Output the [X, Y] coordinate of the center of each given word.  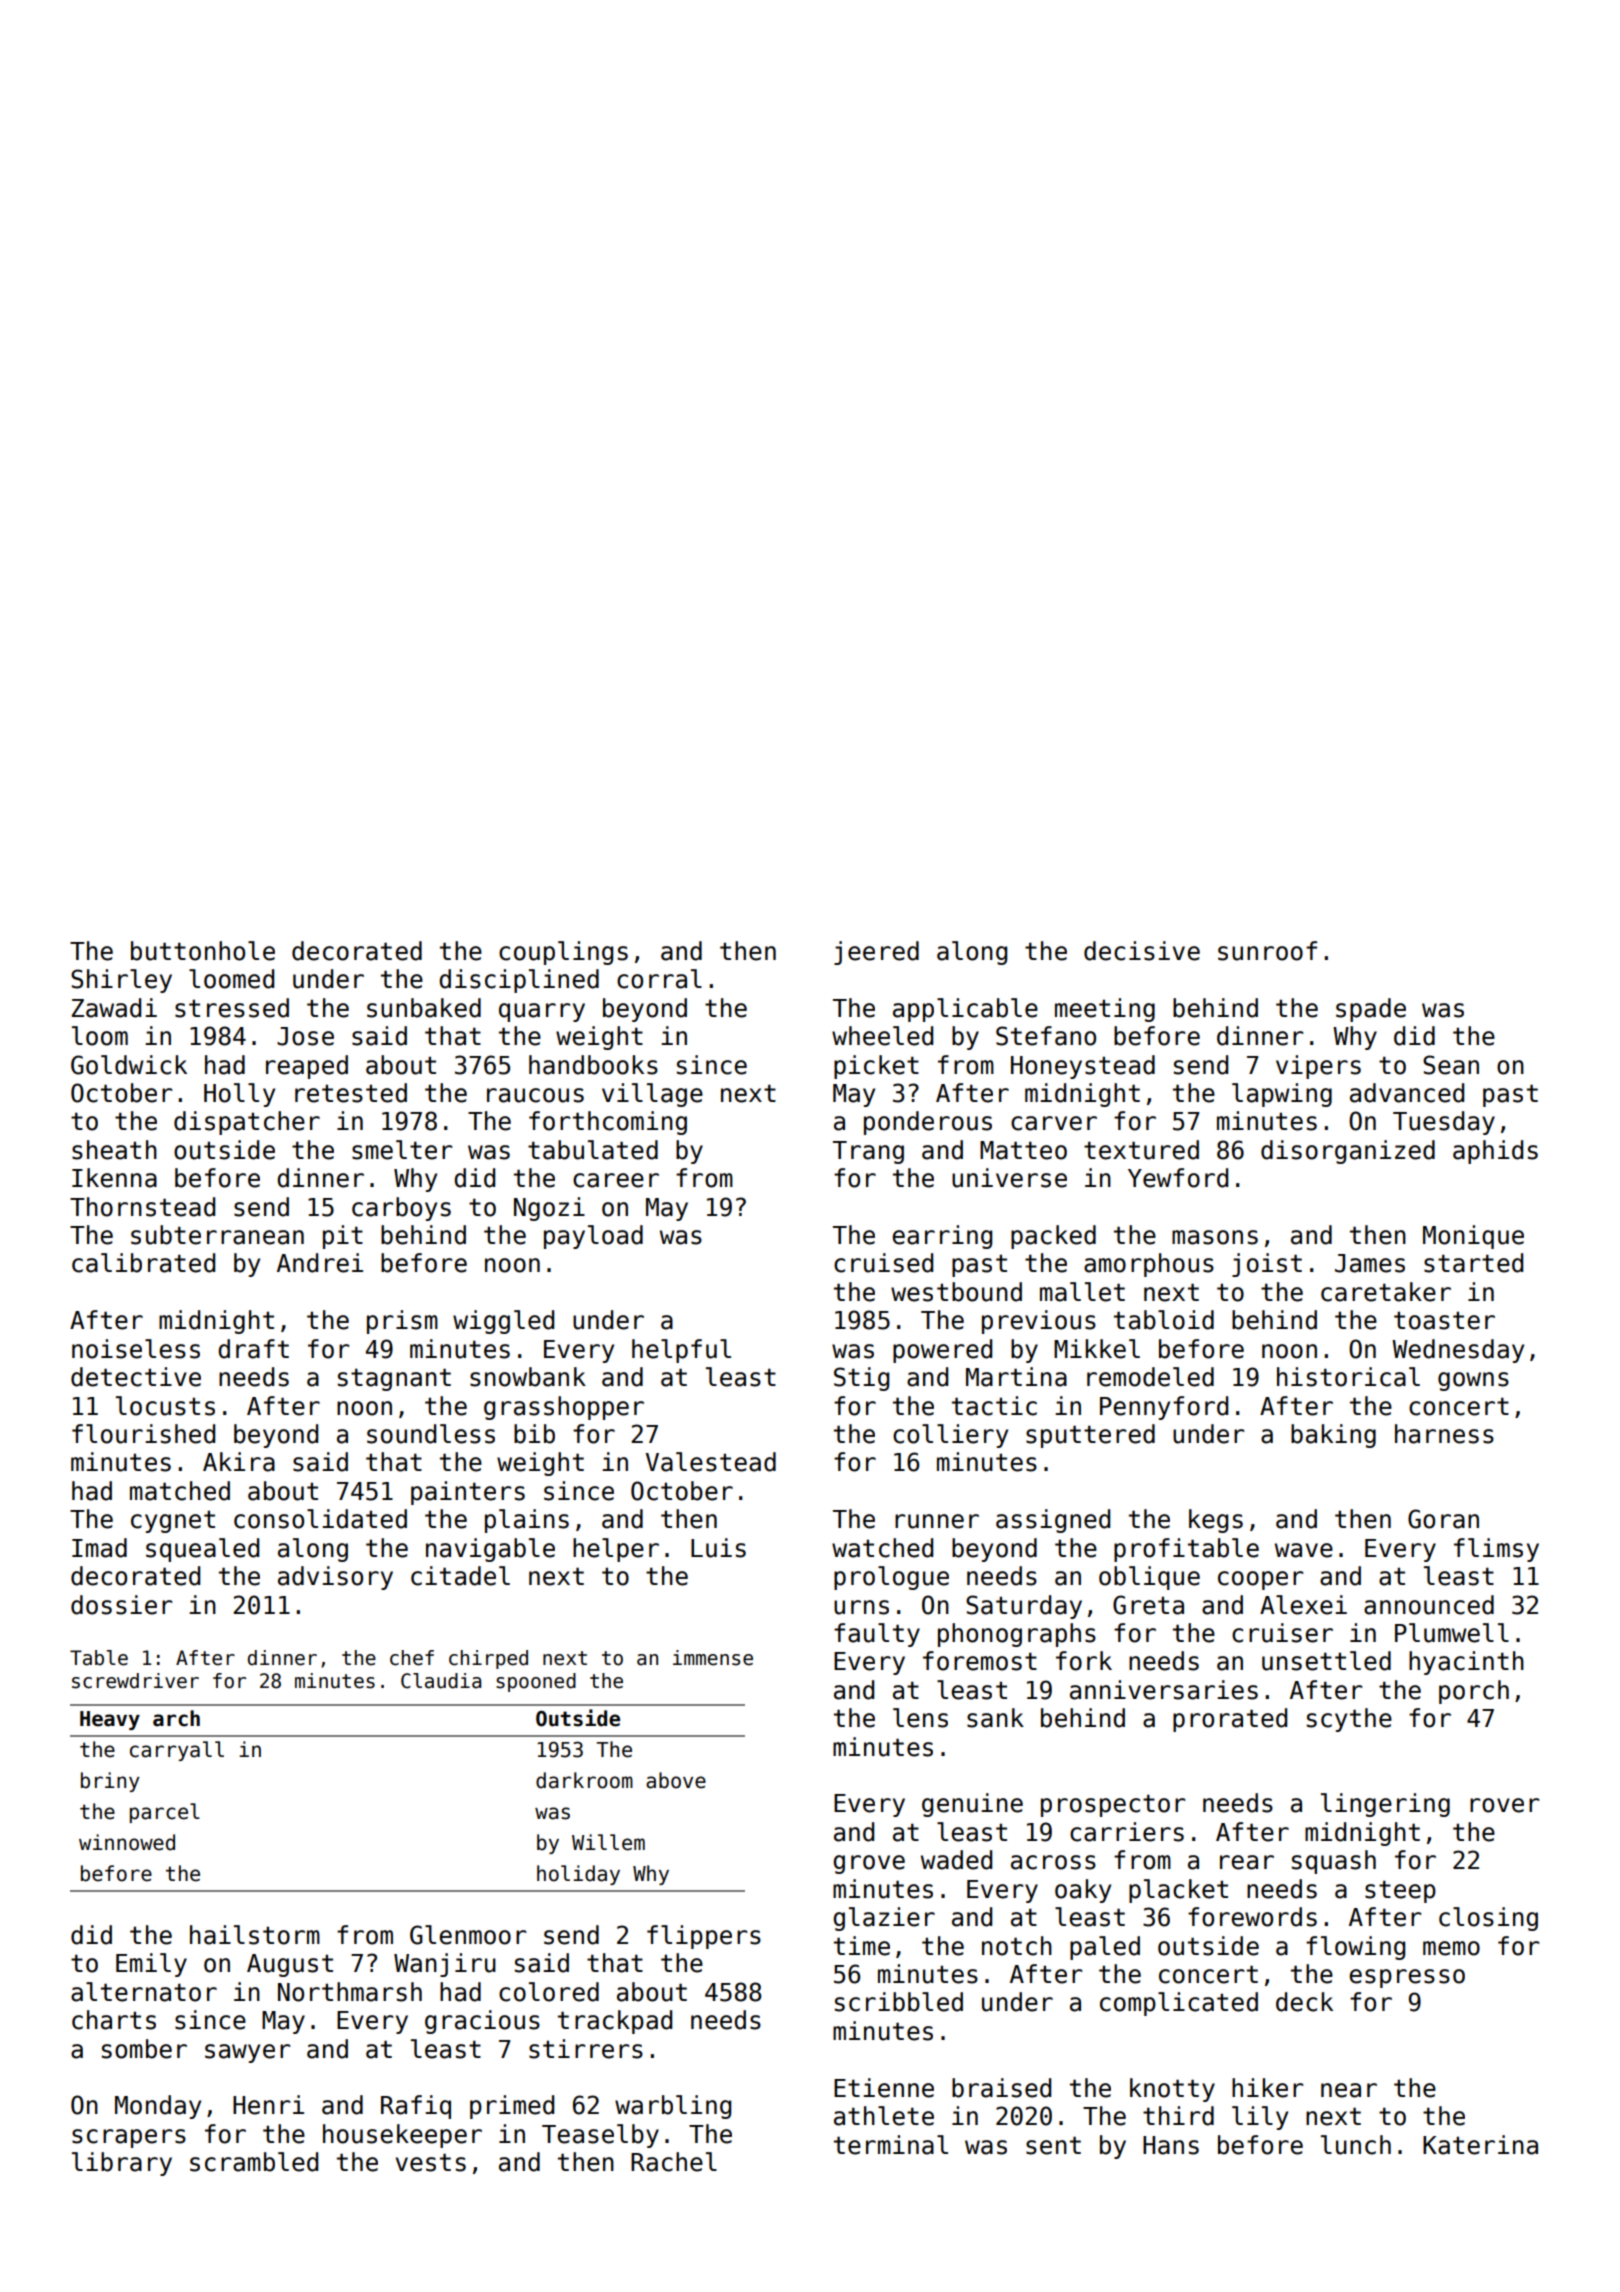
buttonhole [203, 951]
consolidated [320, 1519]
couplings [563, 953]
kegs [1216, 1521]
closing [1488, 1919]
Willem [608, 1842]
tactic [994, 1406]
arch [176, 1718]
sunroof [1267, 951]
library [122, 2164]
